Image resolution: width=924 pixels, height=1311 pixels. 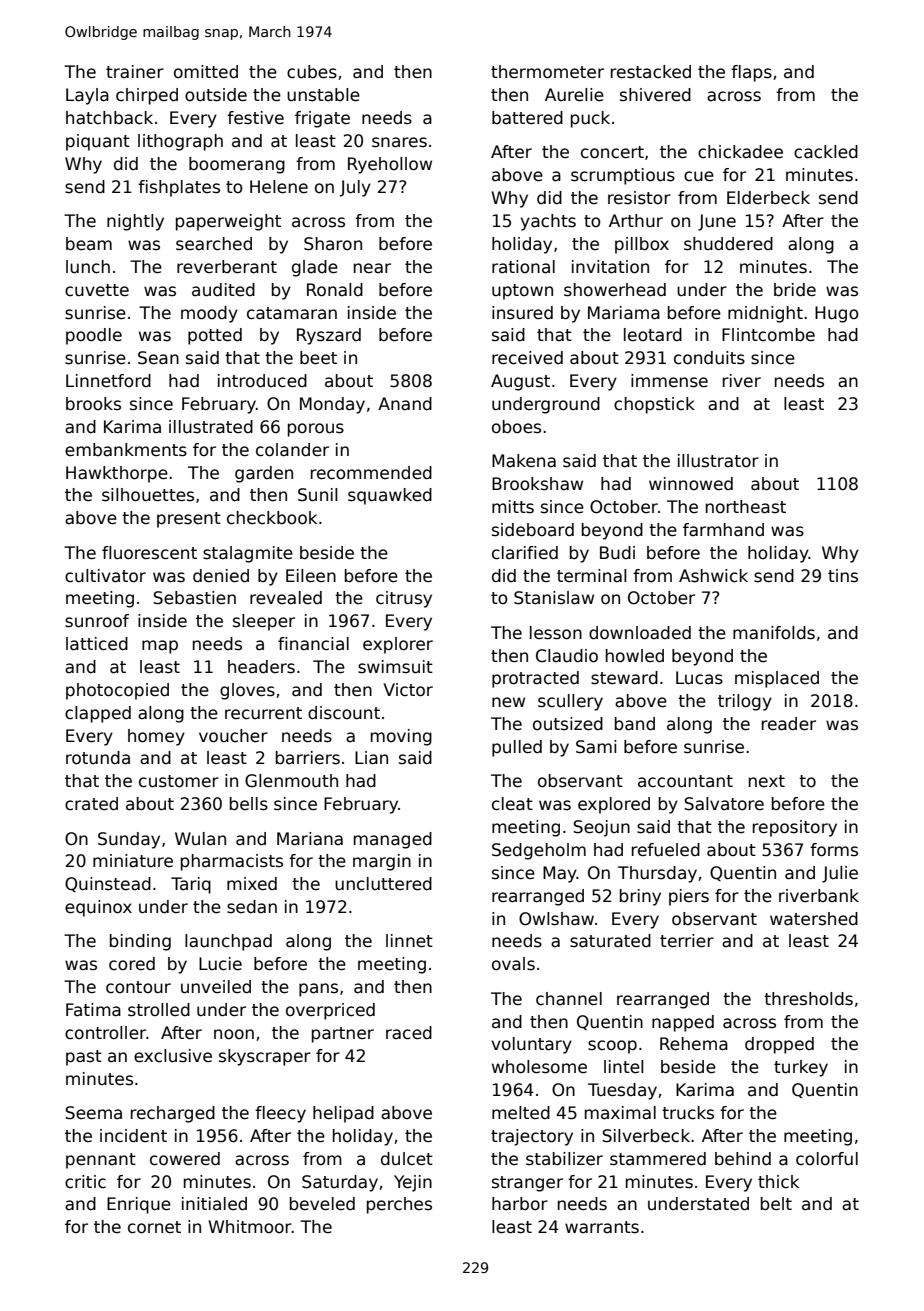 What do you see at coordinates (522, 292) in the page?
I see `uptown` at bounding box center [522, 292].
